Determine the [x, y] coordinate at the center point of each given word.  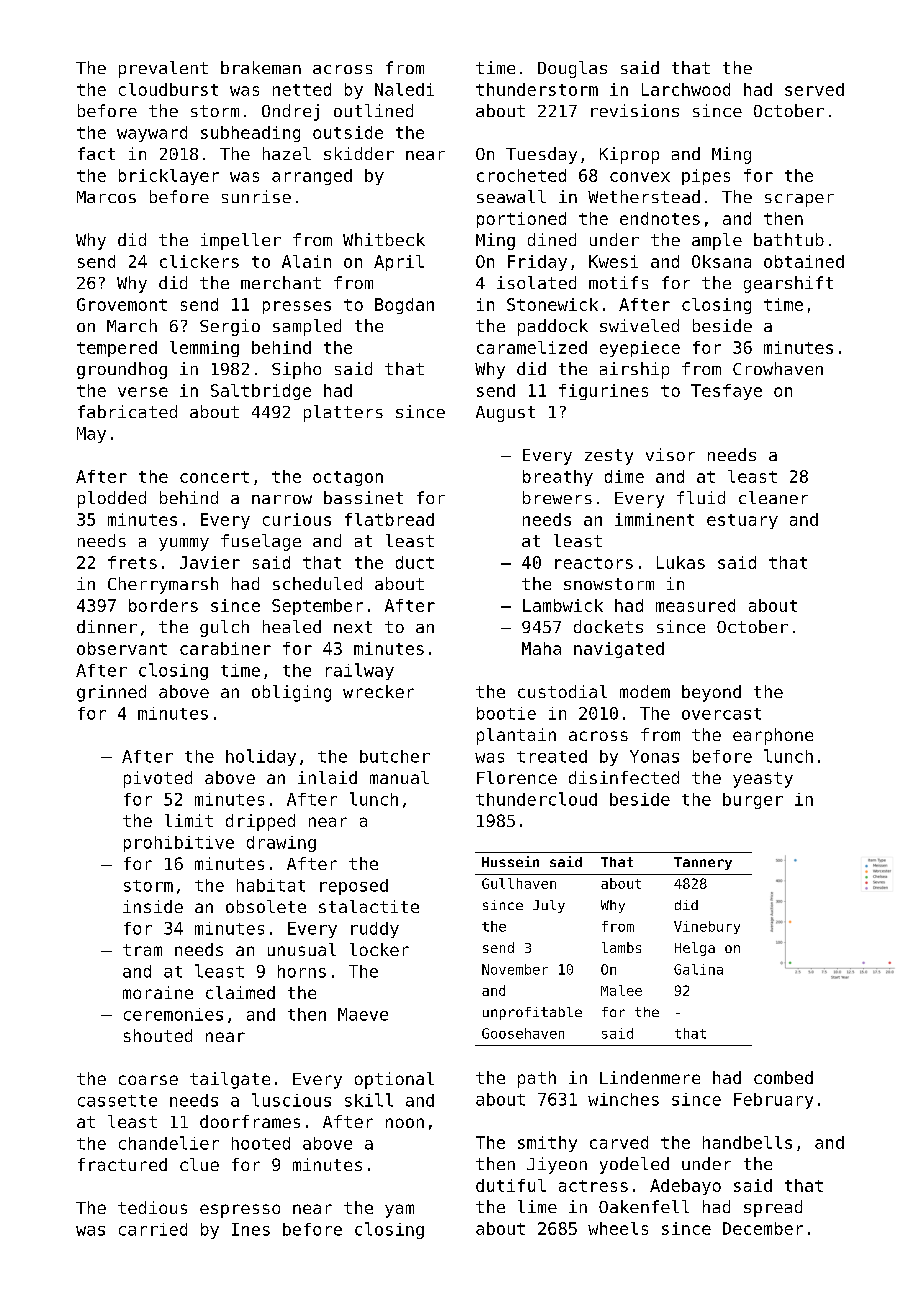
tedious [152, 1207]
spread [773, 1208]
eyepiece [640, 349]
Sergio [230, 327]
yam [399, 1211]
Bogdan [404, 306]
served [814, 89]
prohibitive [179, 844]
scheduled [317, 583]
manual [399, 777]
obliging [291, 693]
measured [695, 605]
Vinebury [707, 927]
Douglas [572, 69]
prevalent [163, 69]
